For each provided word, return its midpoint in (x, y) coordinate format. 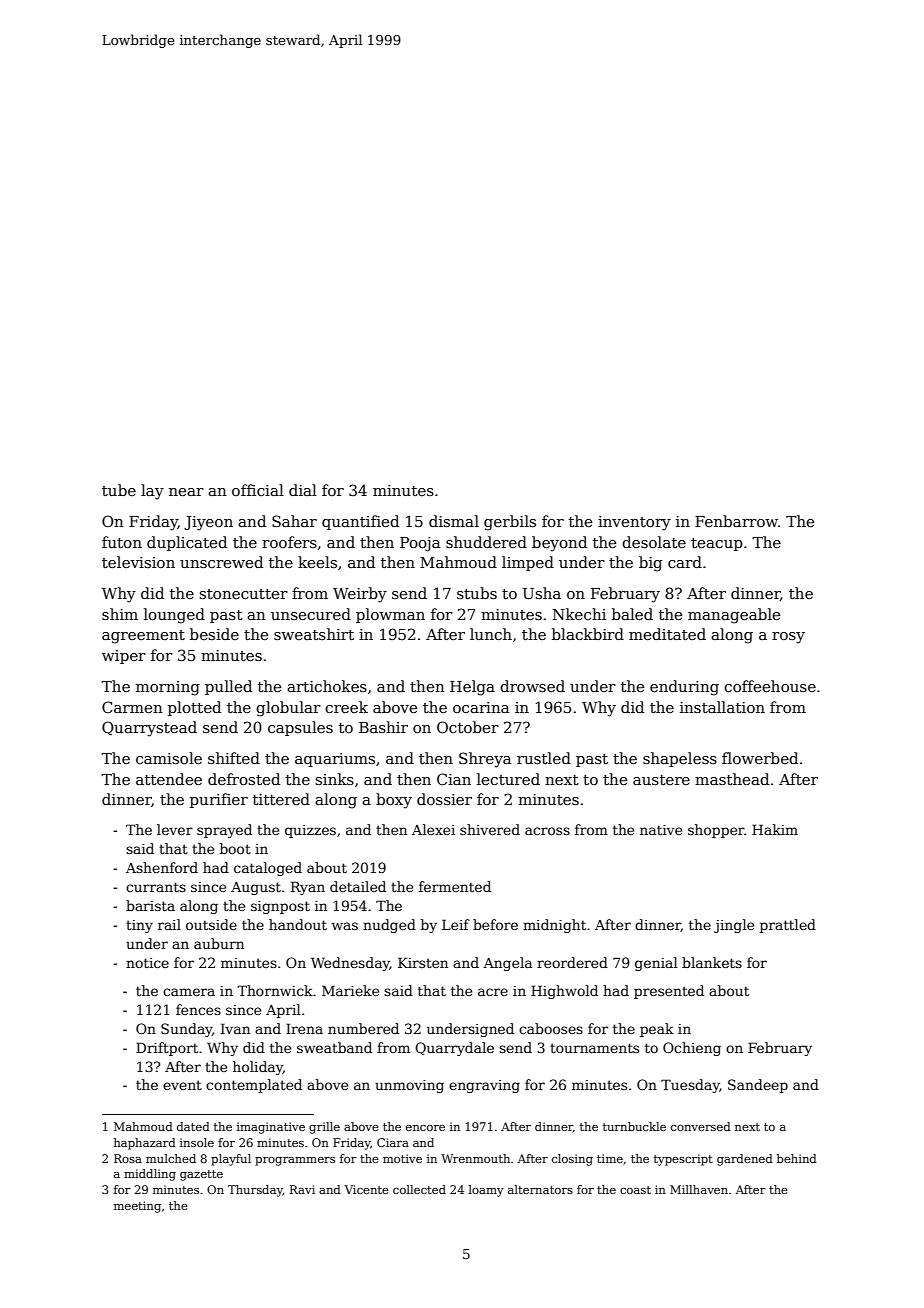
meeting (137, 1207)
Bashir (383, 727)
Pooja (420, 544)
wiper (124, 657)
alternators (540, 1189)
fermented (455, 886)
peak (657, 1030)
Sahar (294, 521)
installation (722, 707)
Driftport (167, 1049)
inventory (634, 523)
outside (211, 924)
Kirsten (423, 962)
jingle (734, 926)
